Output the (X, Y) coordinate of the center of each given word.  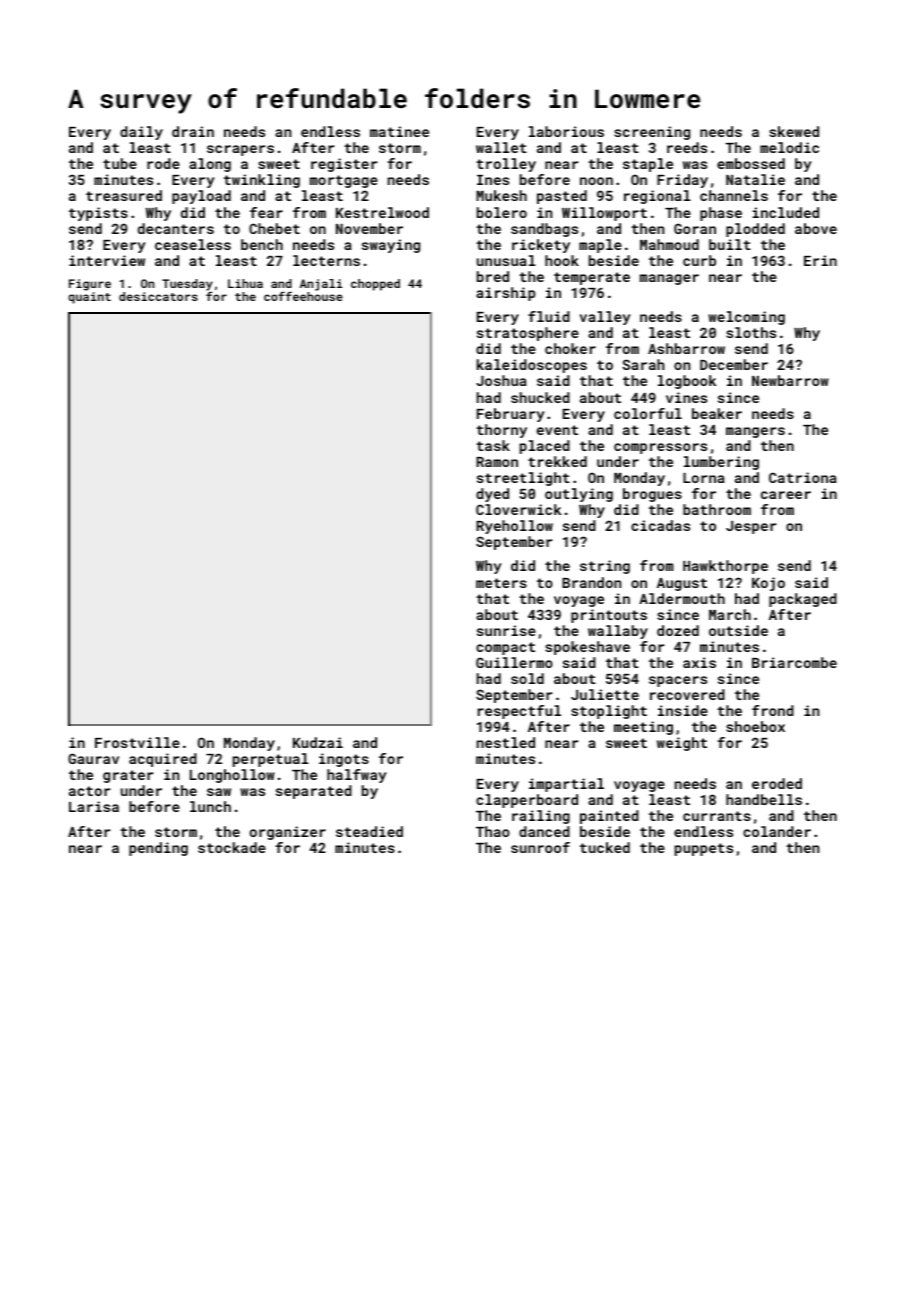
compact (505, 648)
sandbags (544, 230)
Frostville (137, 742)
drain (193, 131)
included (786, 212)
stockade (232, 847)
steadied (369, 831)
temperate (592, 278)
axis (699, 662)
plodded (755, 230)
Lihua (245, 283)
